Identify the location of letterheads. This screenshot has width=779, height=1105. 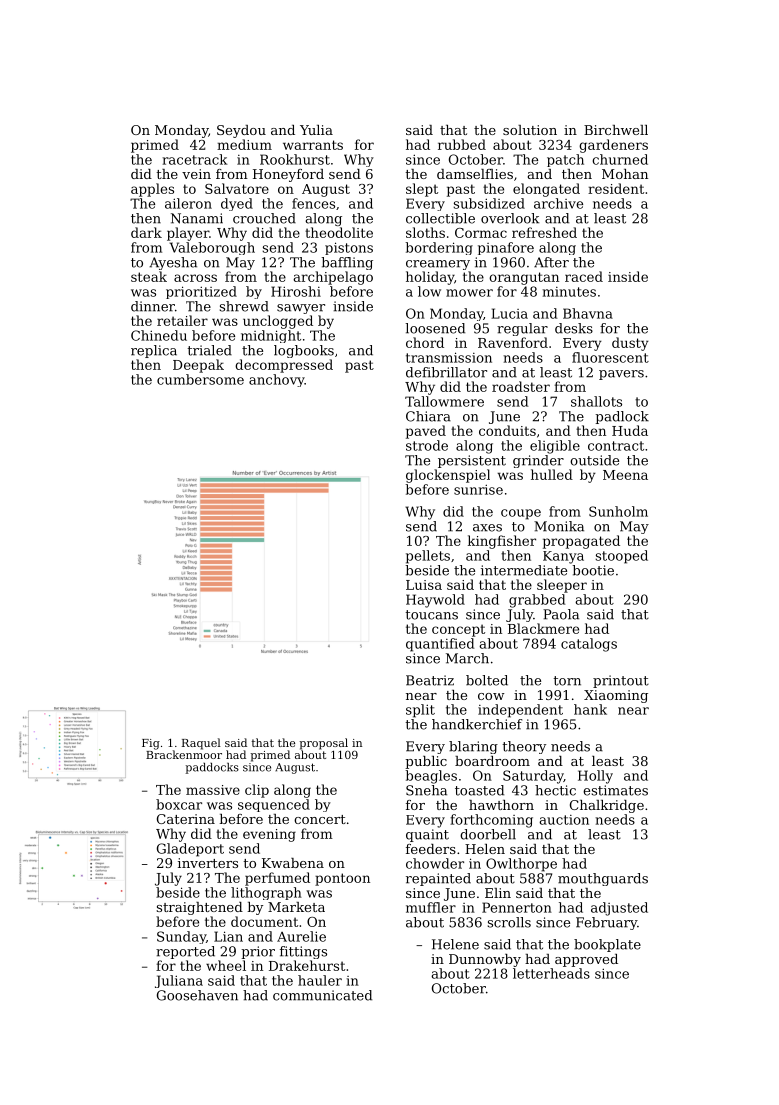
(551, 973).
